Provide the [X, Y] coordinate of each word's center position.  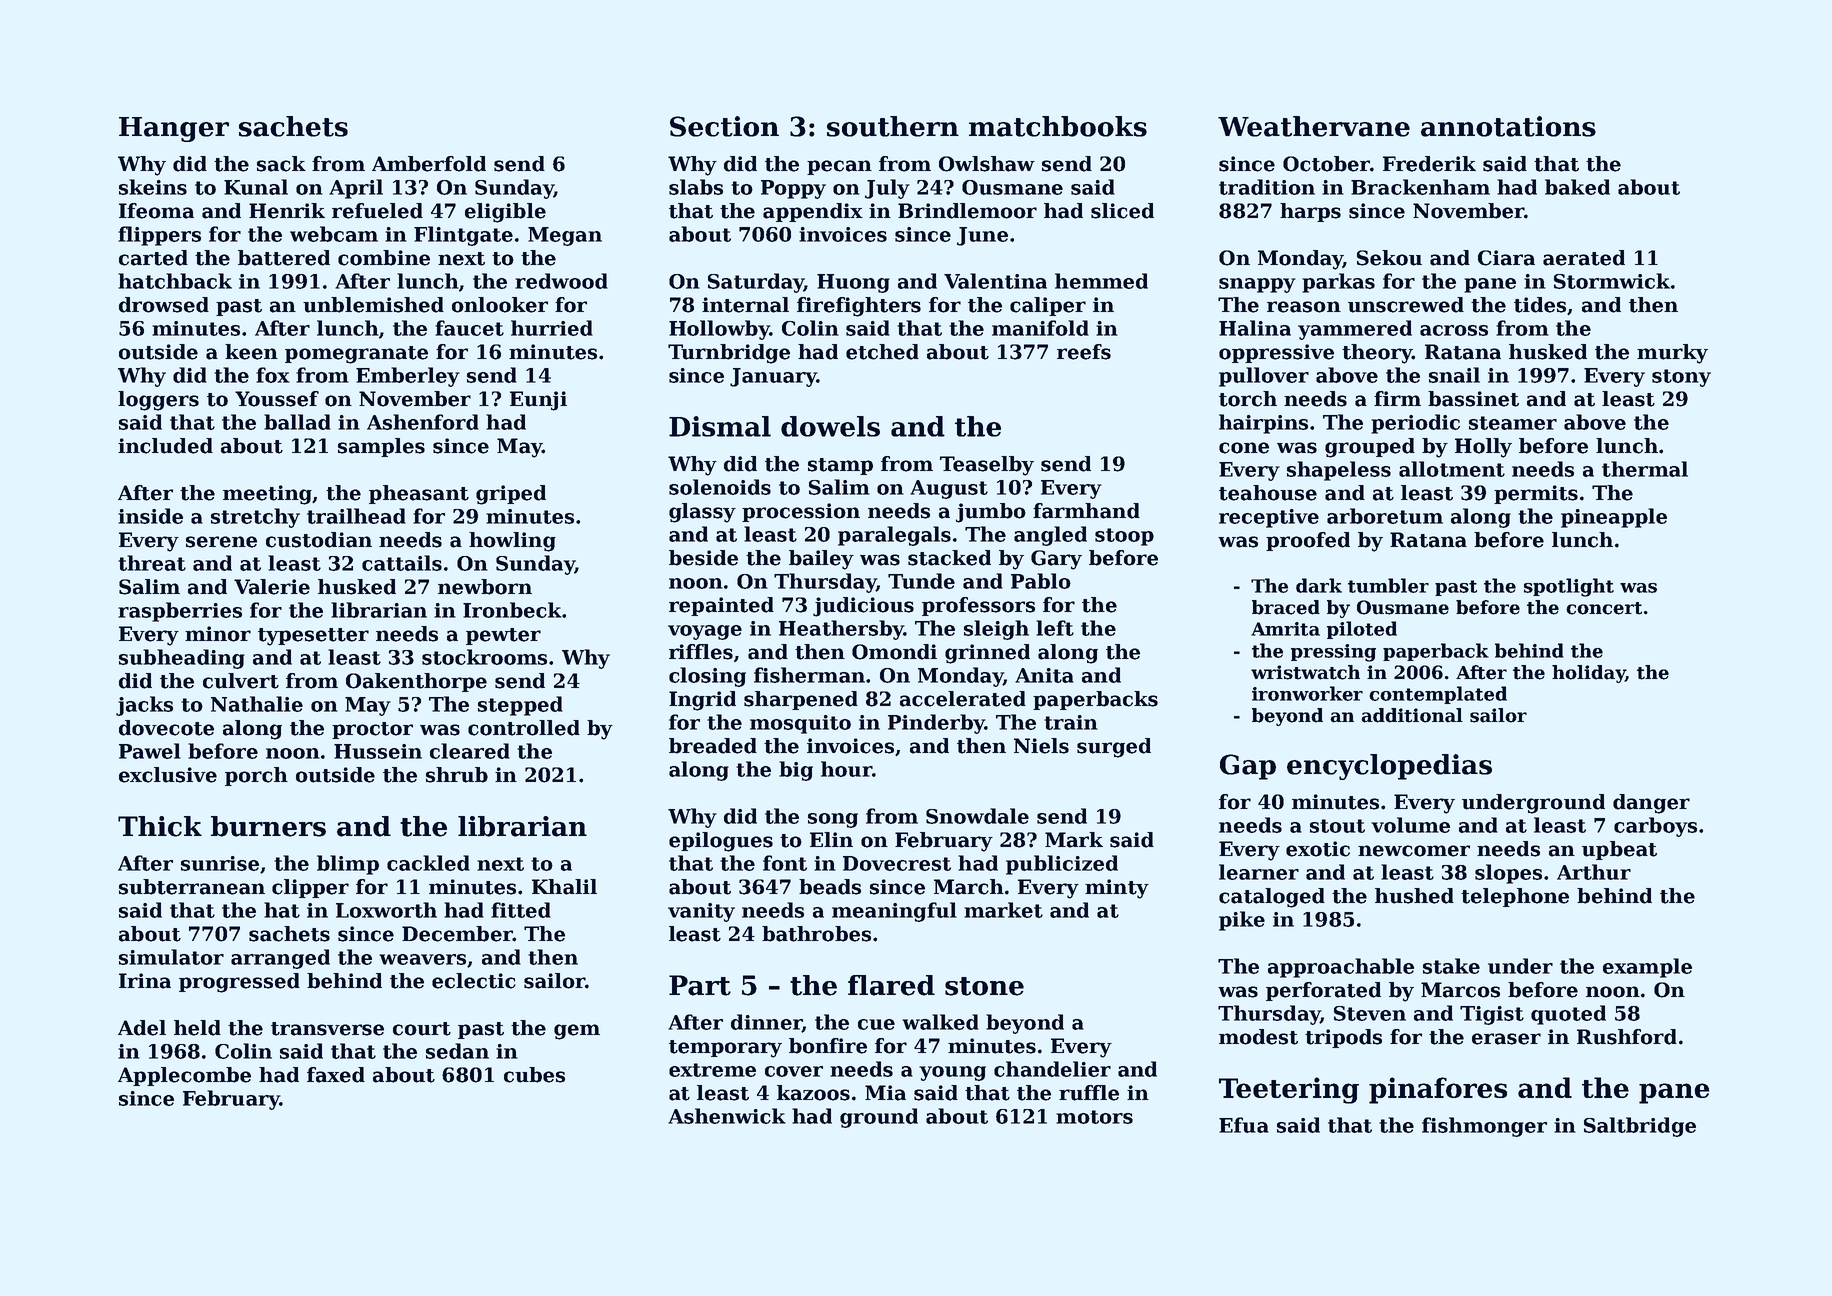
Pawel [150, 751]
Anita [1044, 675]
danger [1651, 804]
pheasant [419, 494]
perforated [1323, 991]
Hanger [174, 129]
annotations [1508, 126]
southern [893, 126]
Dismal [720, 426]
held [197, 1028]
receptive [1269, 518]
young [952, 1073]
